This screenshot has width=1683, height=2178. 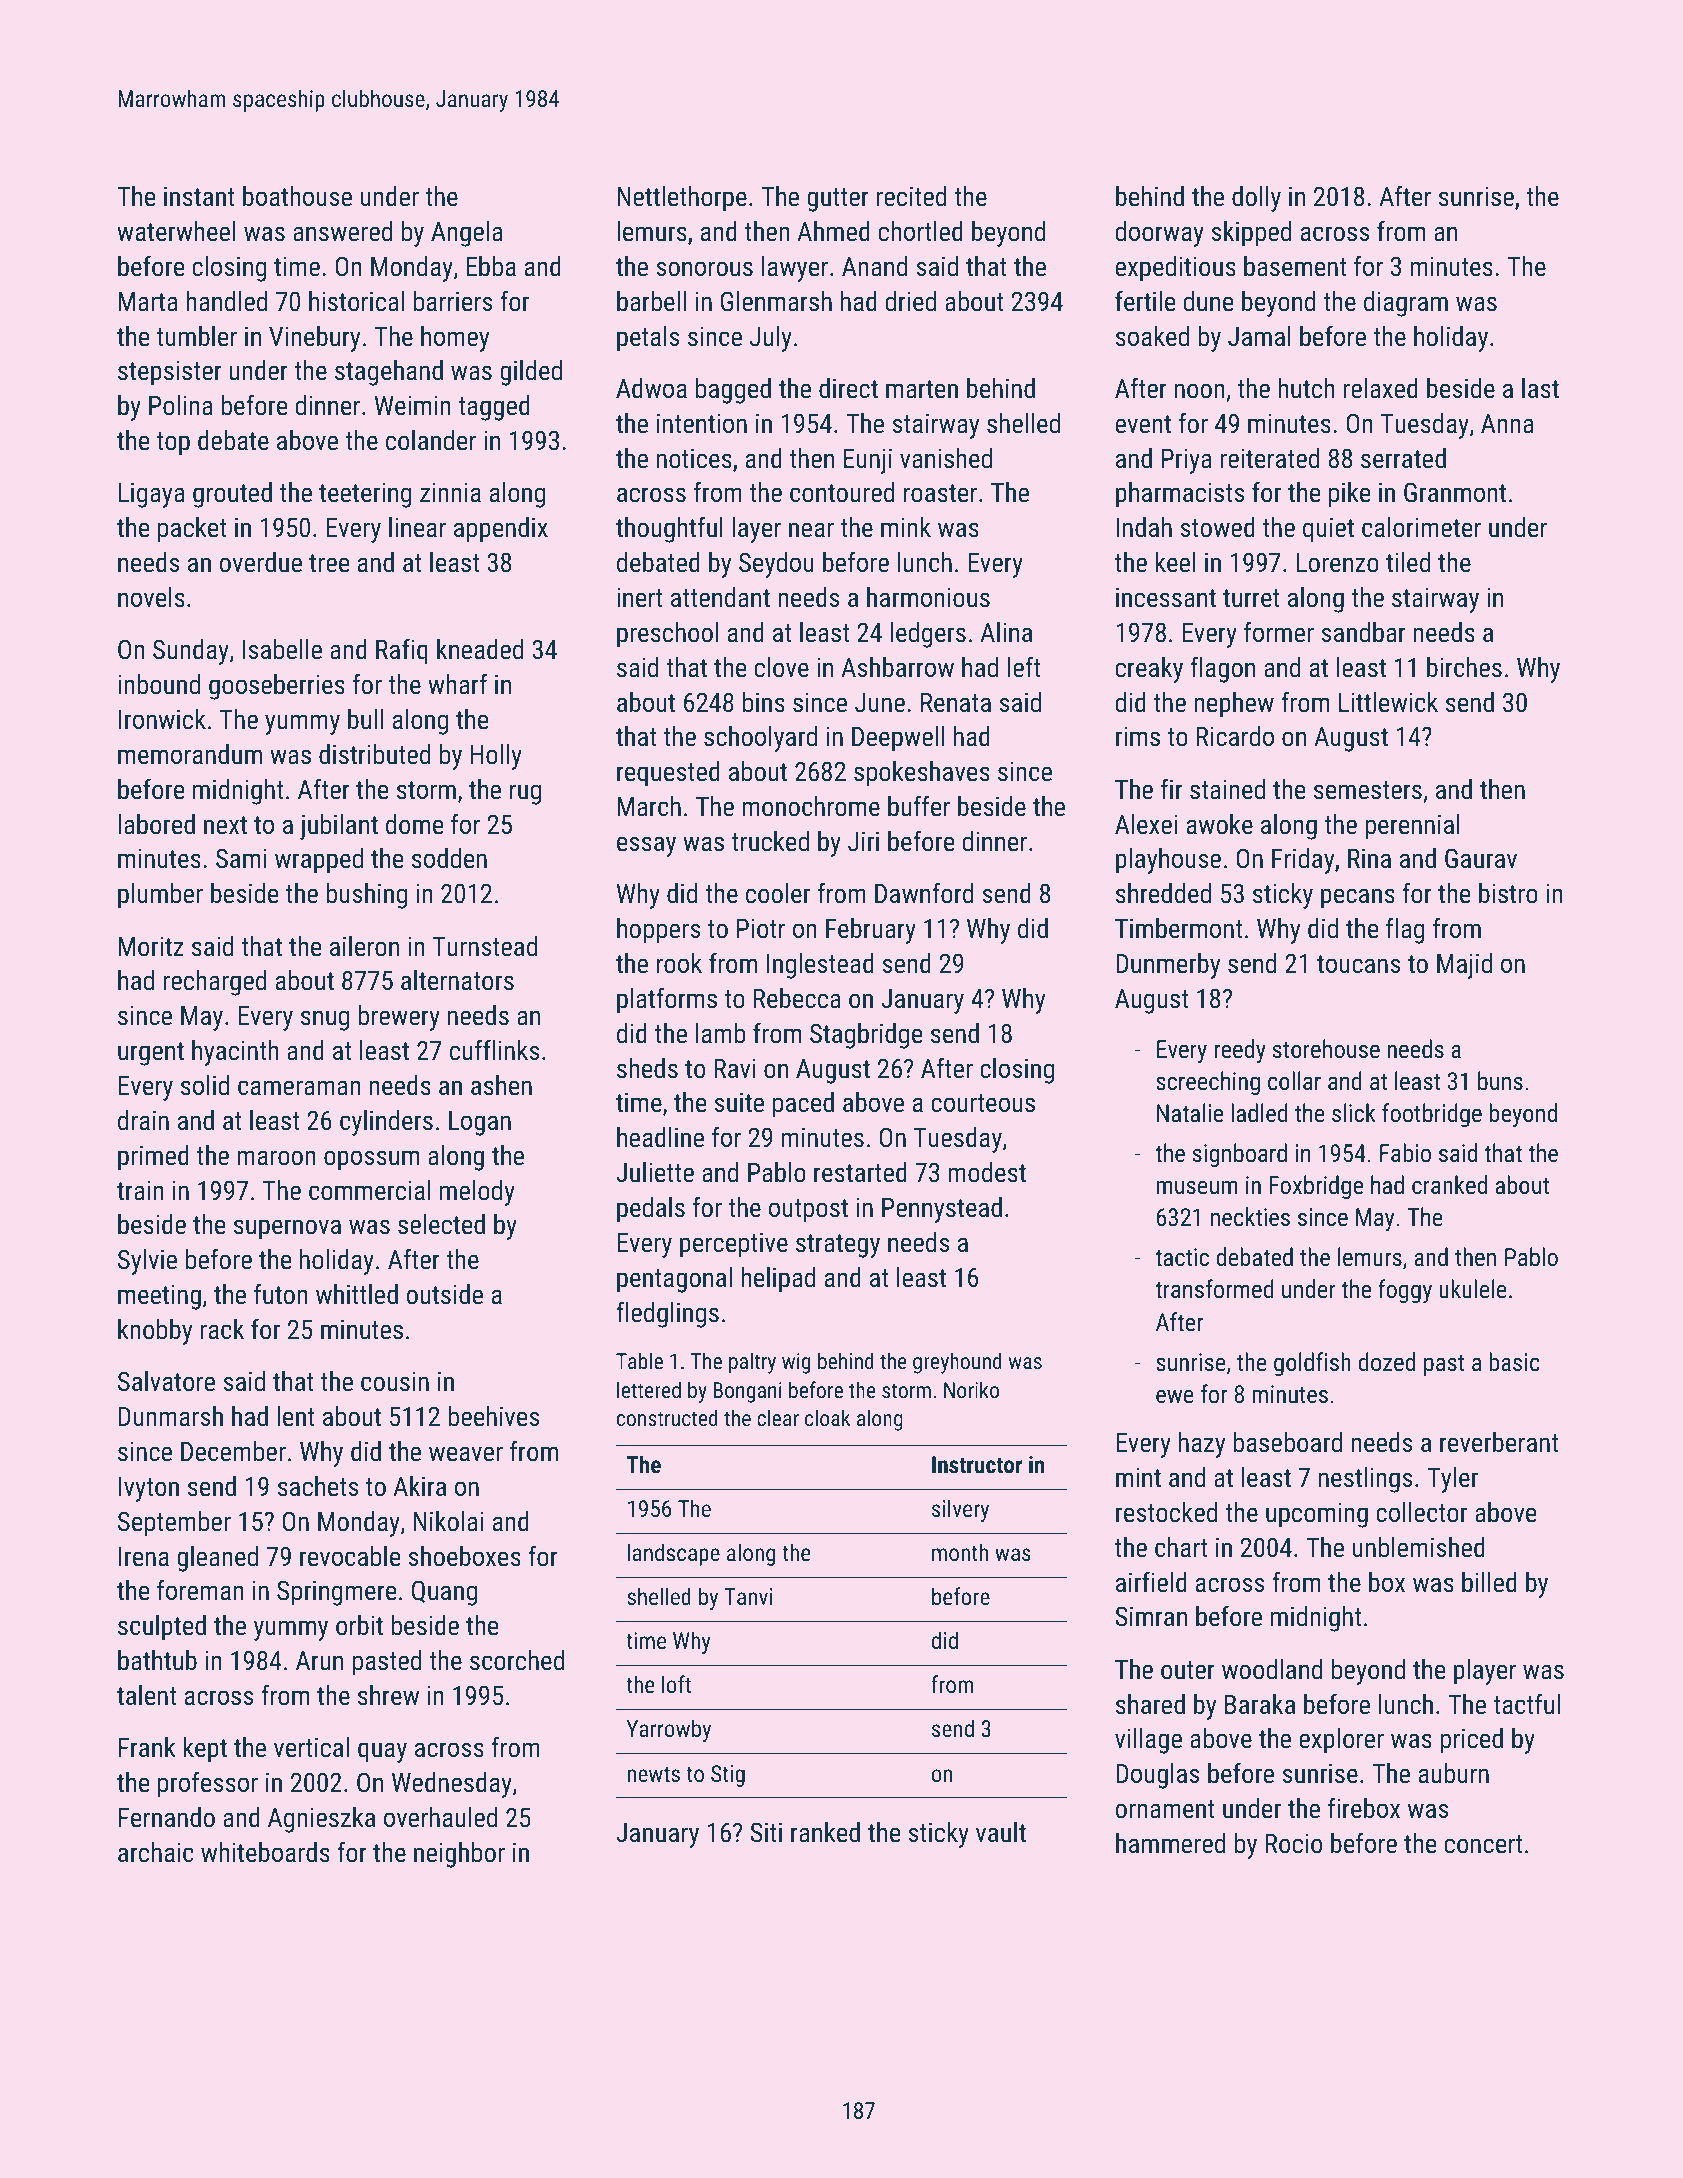 I want to click on gutter, so click(x=838, y=200).
